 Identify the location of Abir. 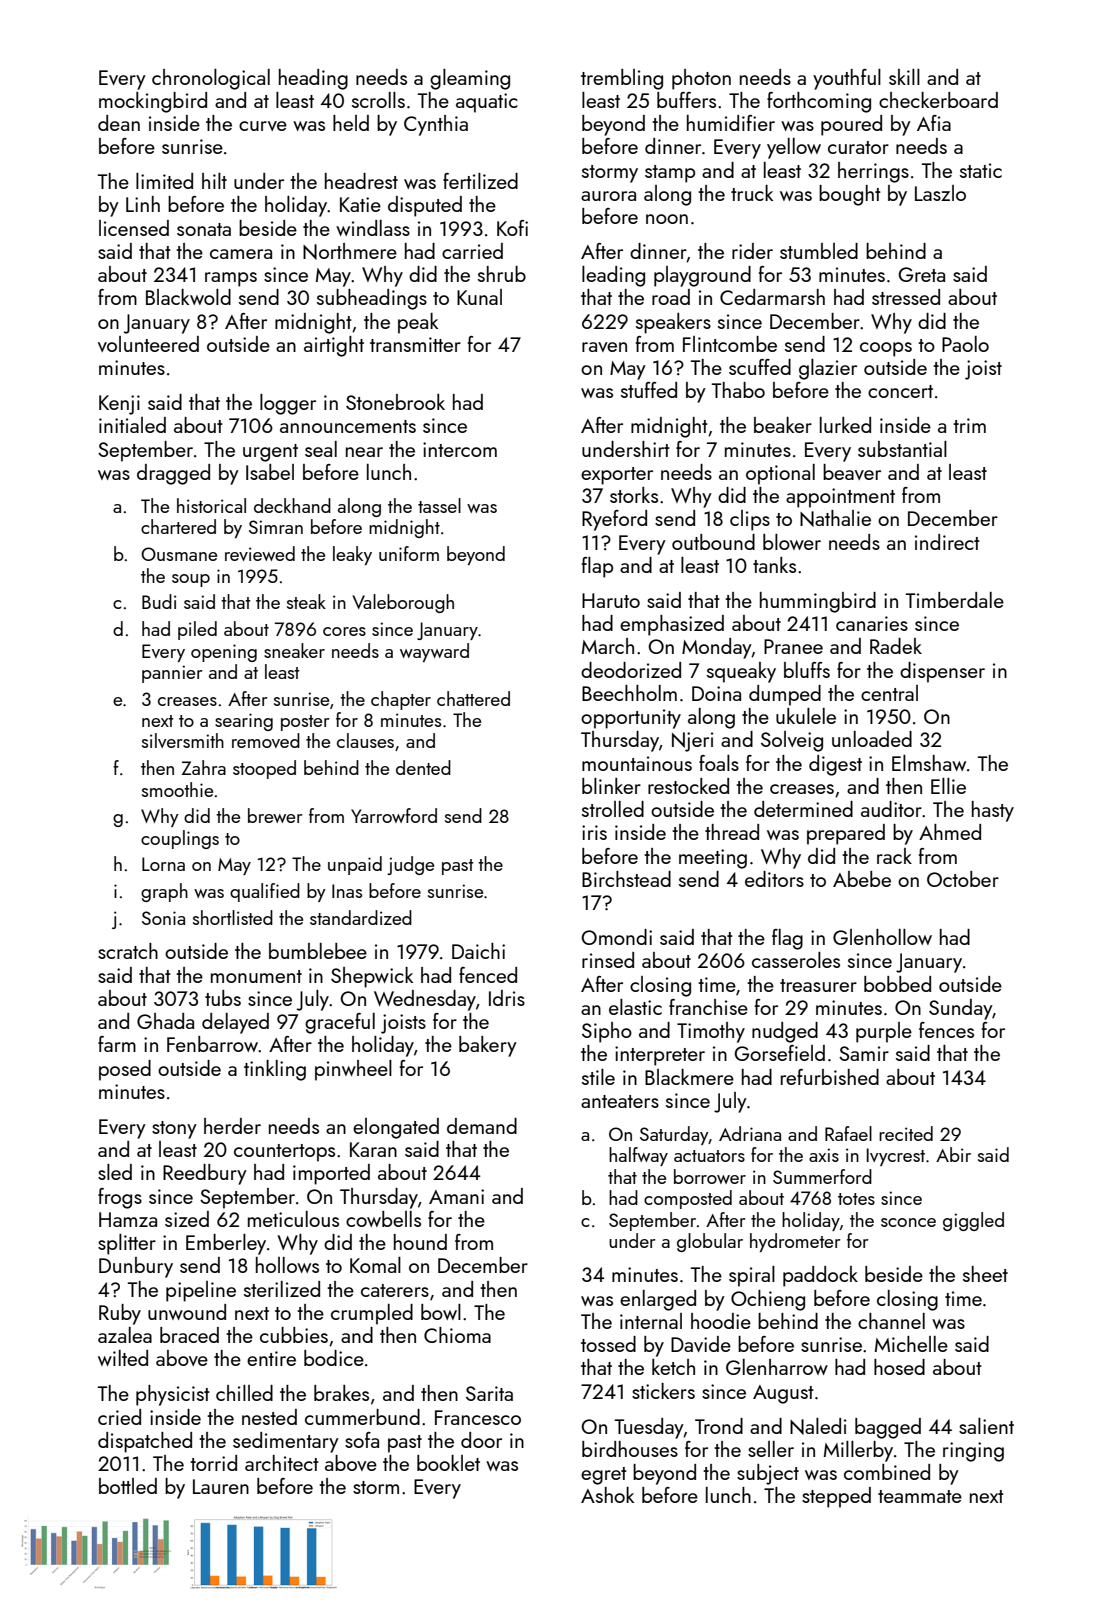
(953, 1154).
